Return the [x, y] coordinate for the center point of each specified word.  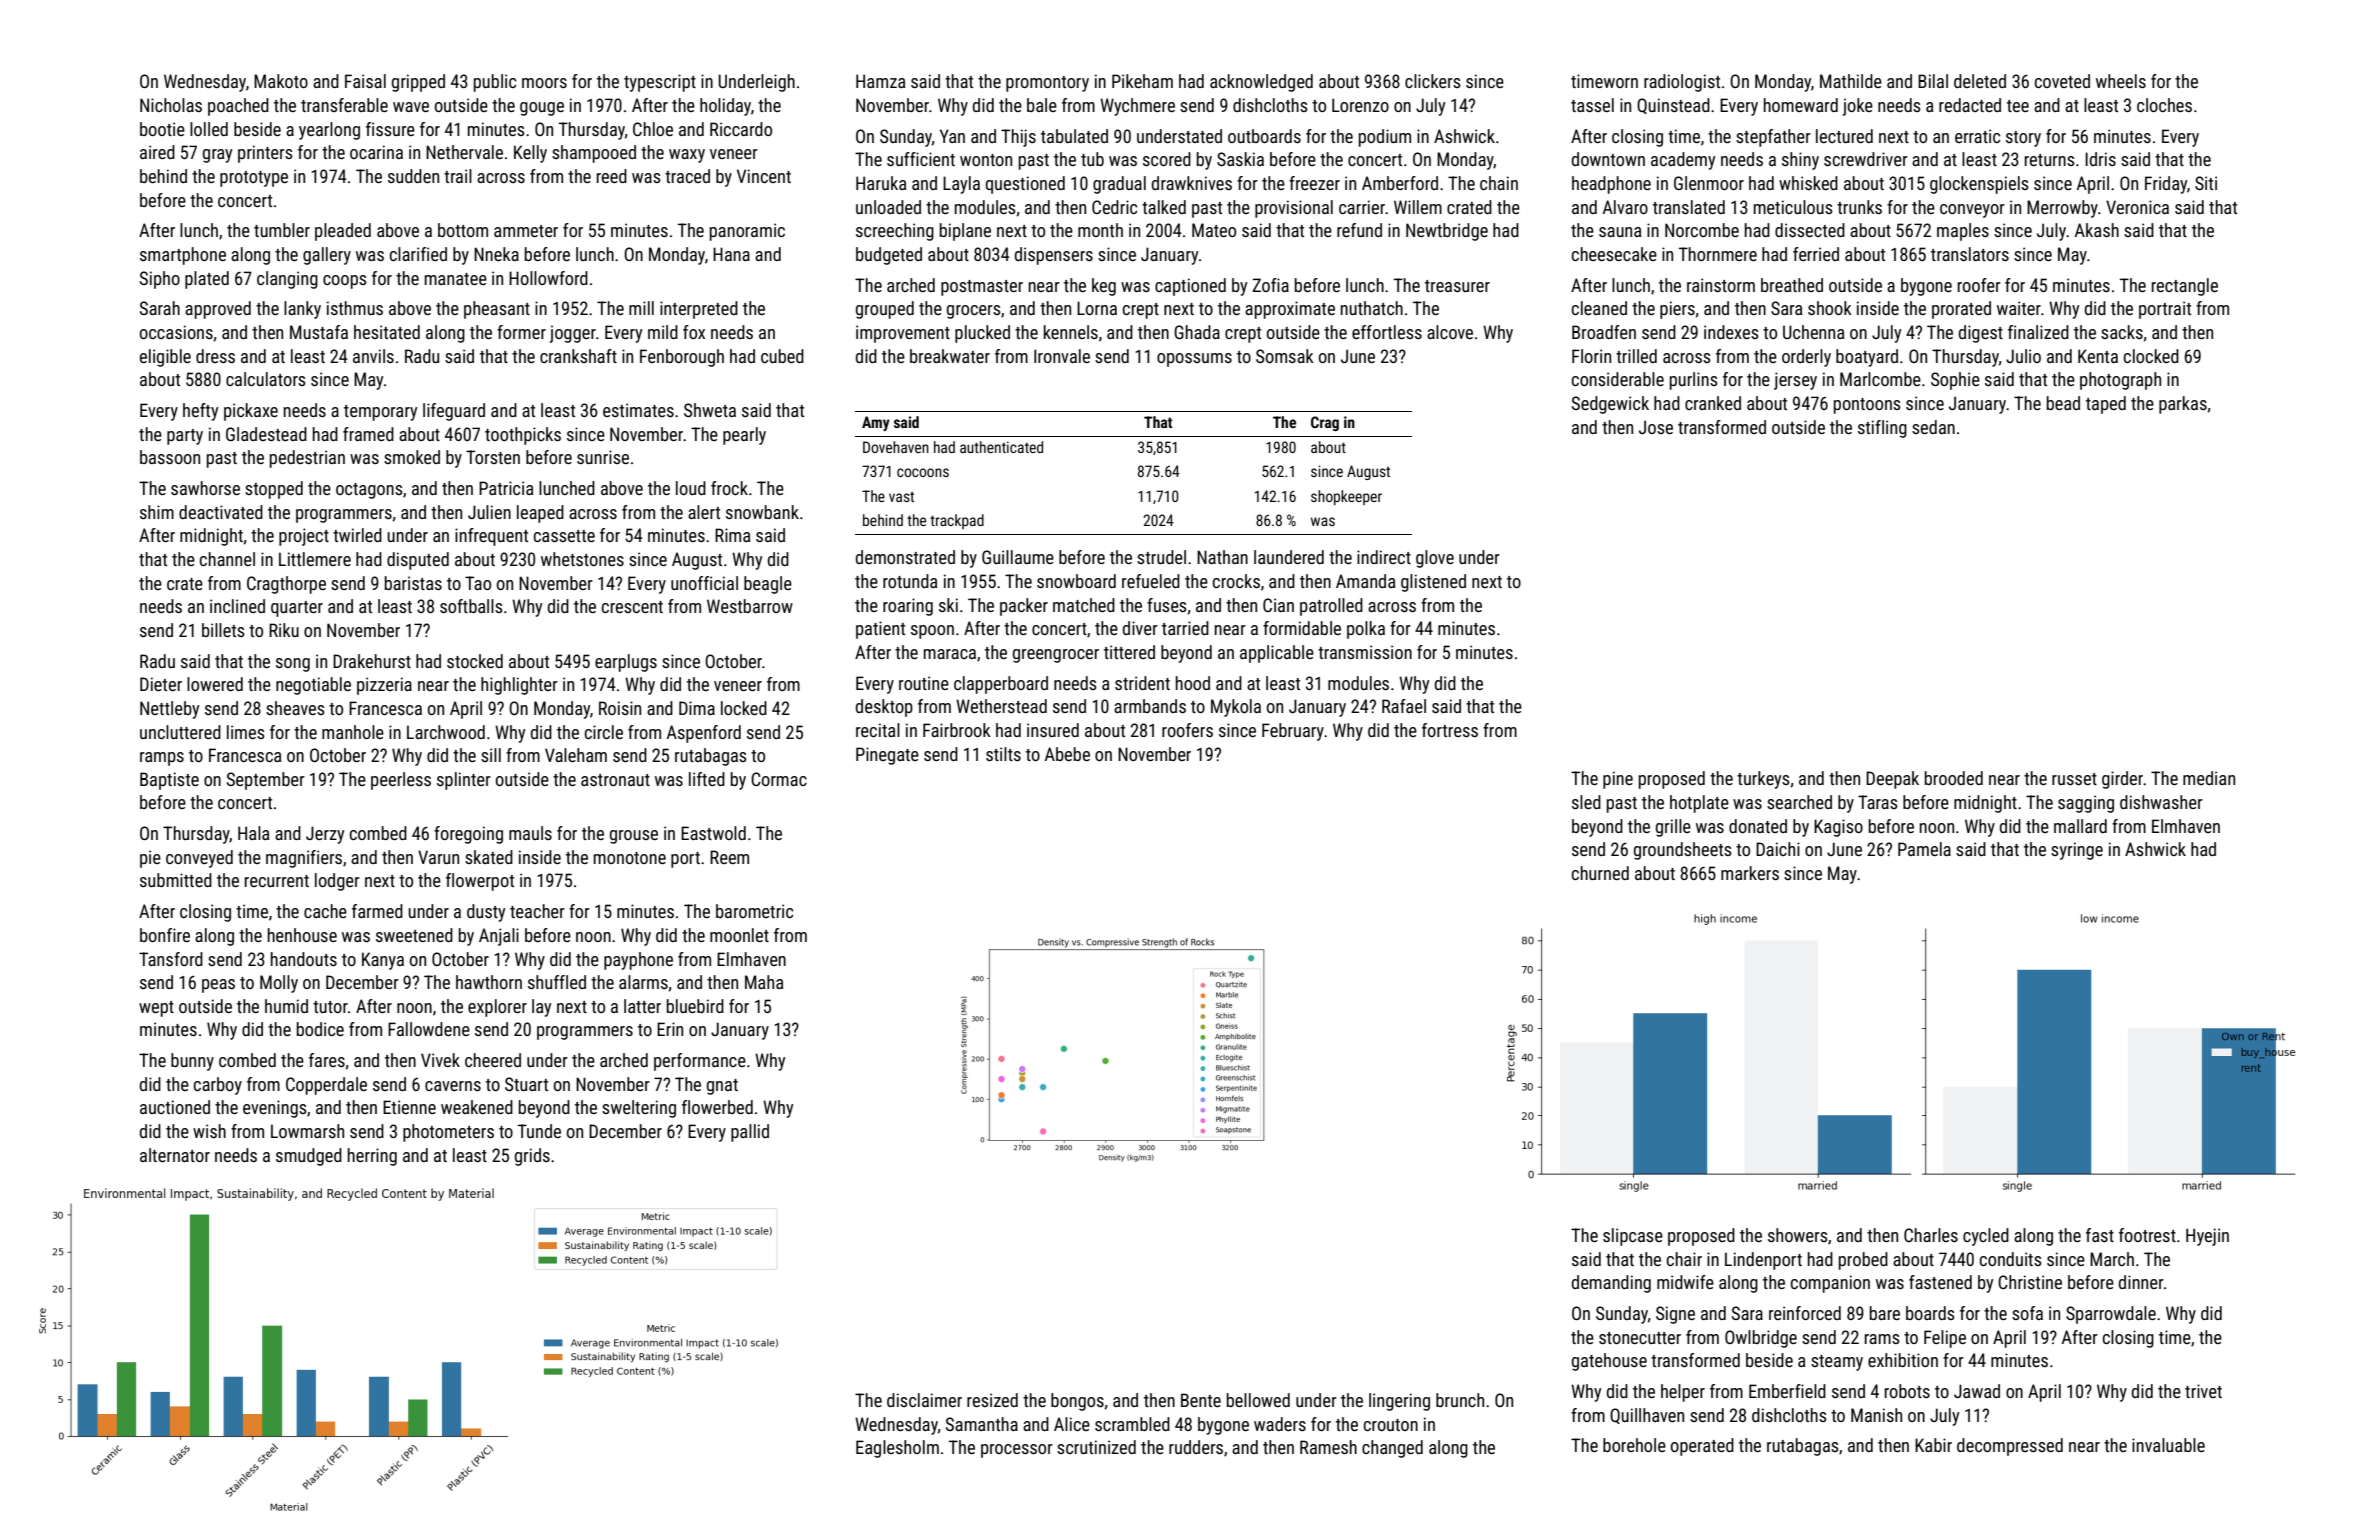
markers [1750, 873]
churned [1600, 873]
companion [1830, 1284]
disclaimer [924, 1400]
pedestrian [307, 459]
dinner [2141, 1282]
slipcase [1633, 1237]
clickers [1433, 81]
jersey [1795, 381]
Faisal [365, 81]
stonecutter [1640, 1338]
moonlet [739, 935]
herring [372, 1157]
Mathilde [1851, 81]
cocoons [923, 472]
